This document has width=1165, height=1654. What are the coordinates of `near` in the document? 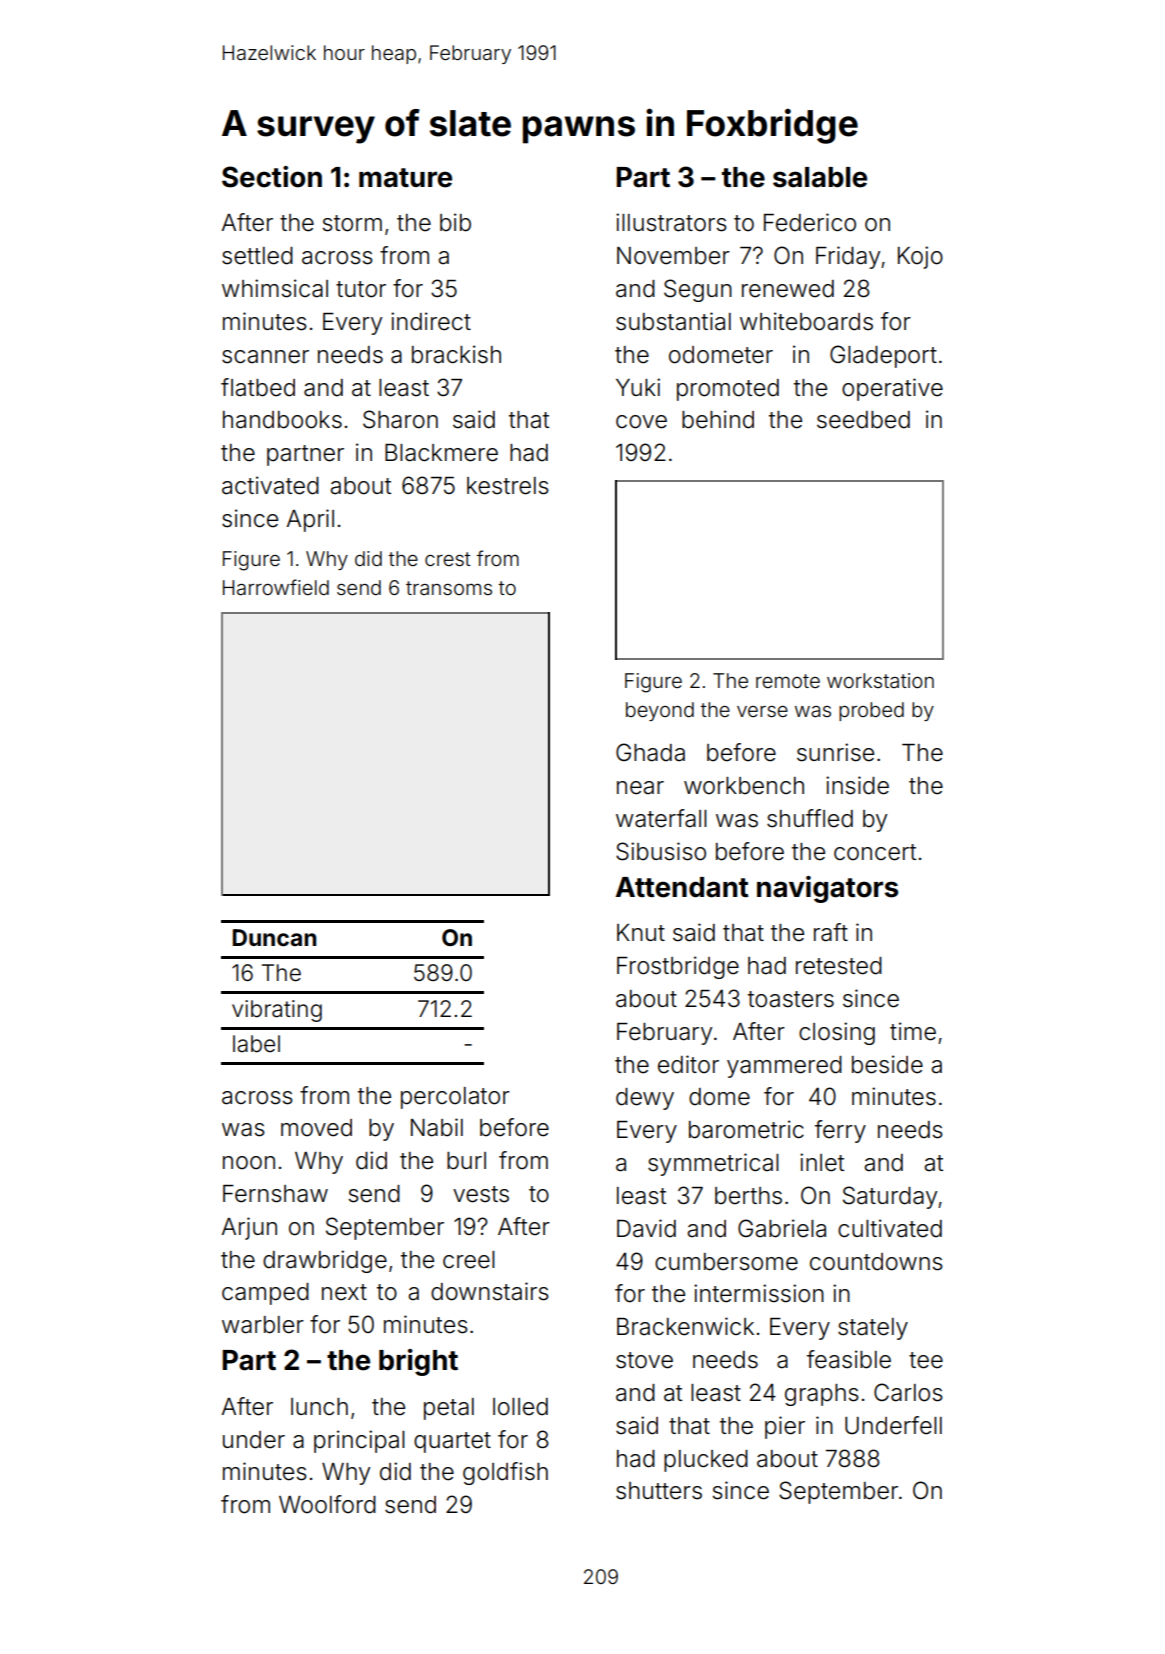 It's located at (640, 788).
